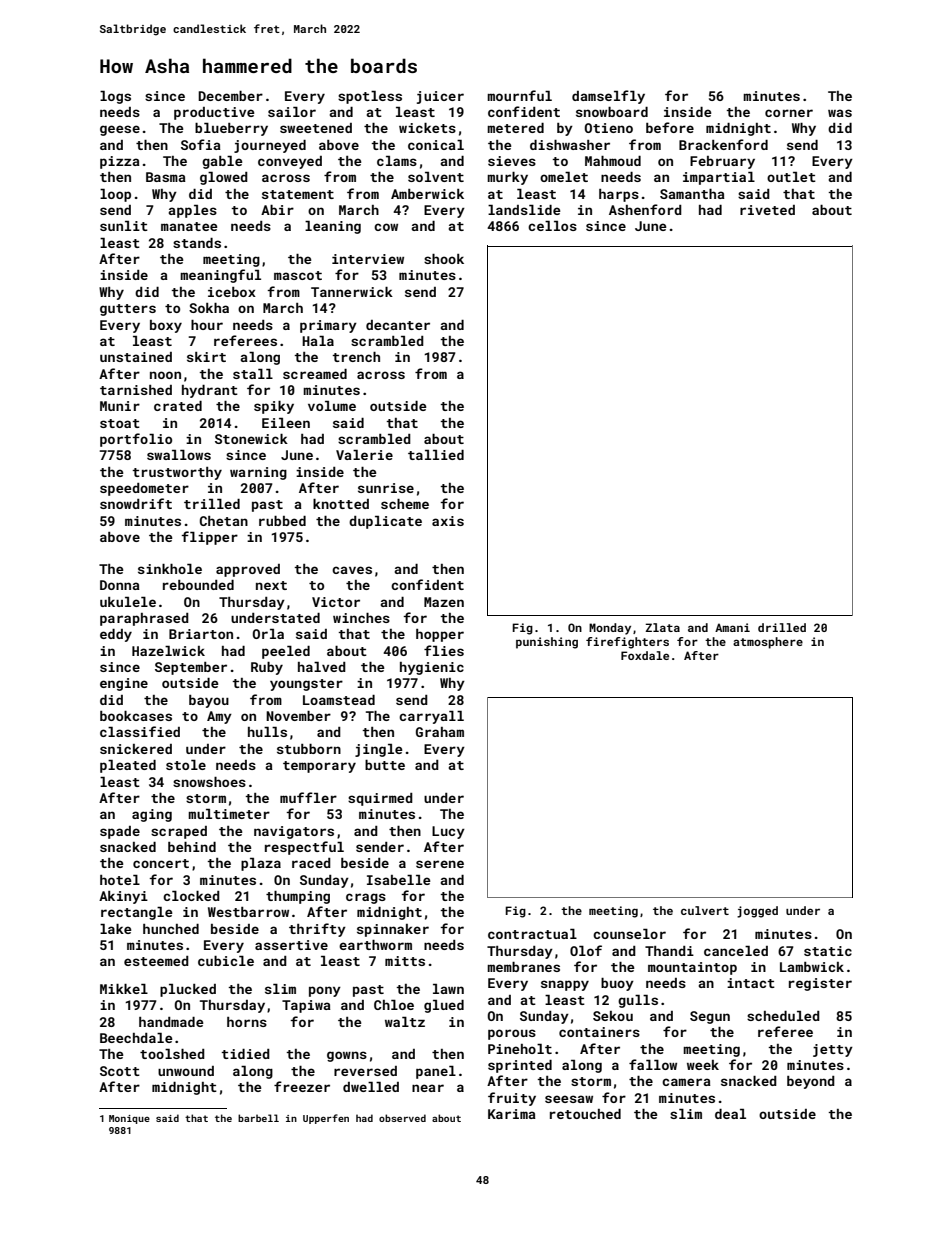  What do you see at coordinates (356, 357) in the screenshot?
I see `trench` at bounding box center [356, 357].
